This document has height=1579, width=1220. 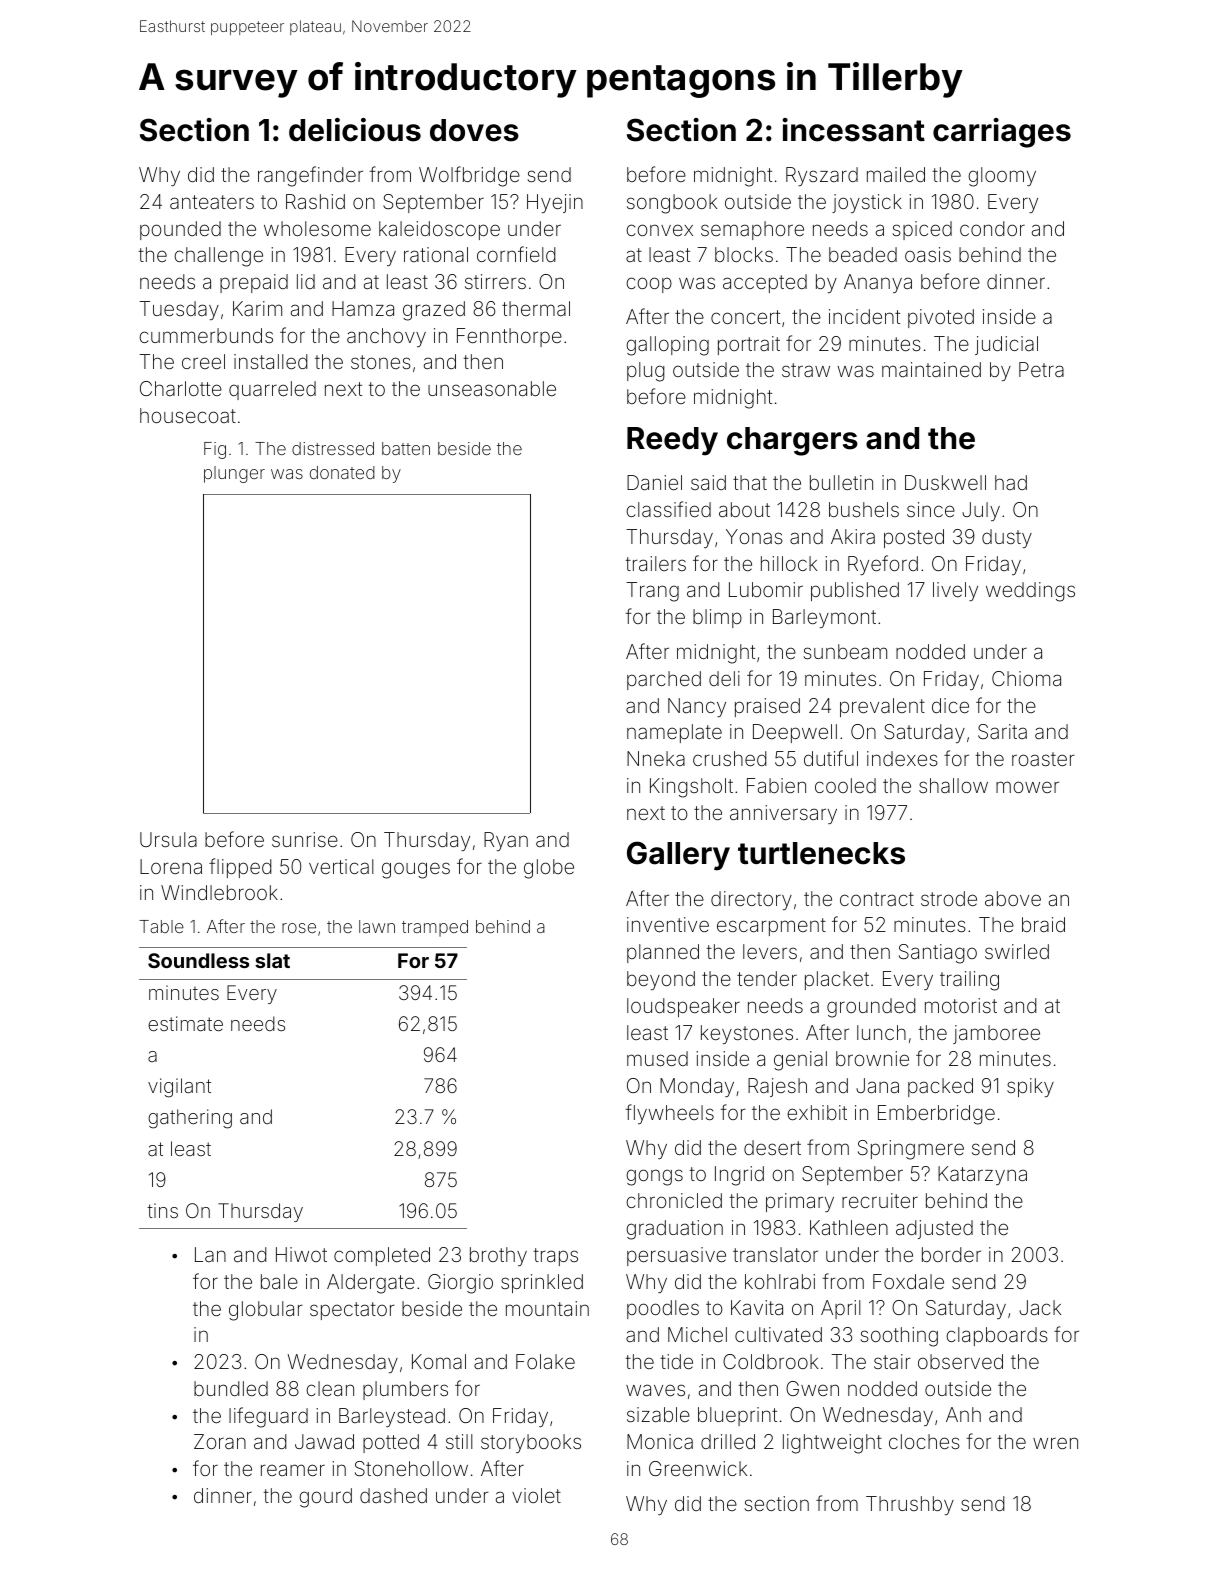 I want to click on mountain, so click(x=547, y=1308).
